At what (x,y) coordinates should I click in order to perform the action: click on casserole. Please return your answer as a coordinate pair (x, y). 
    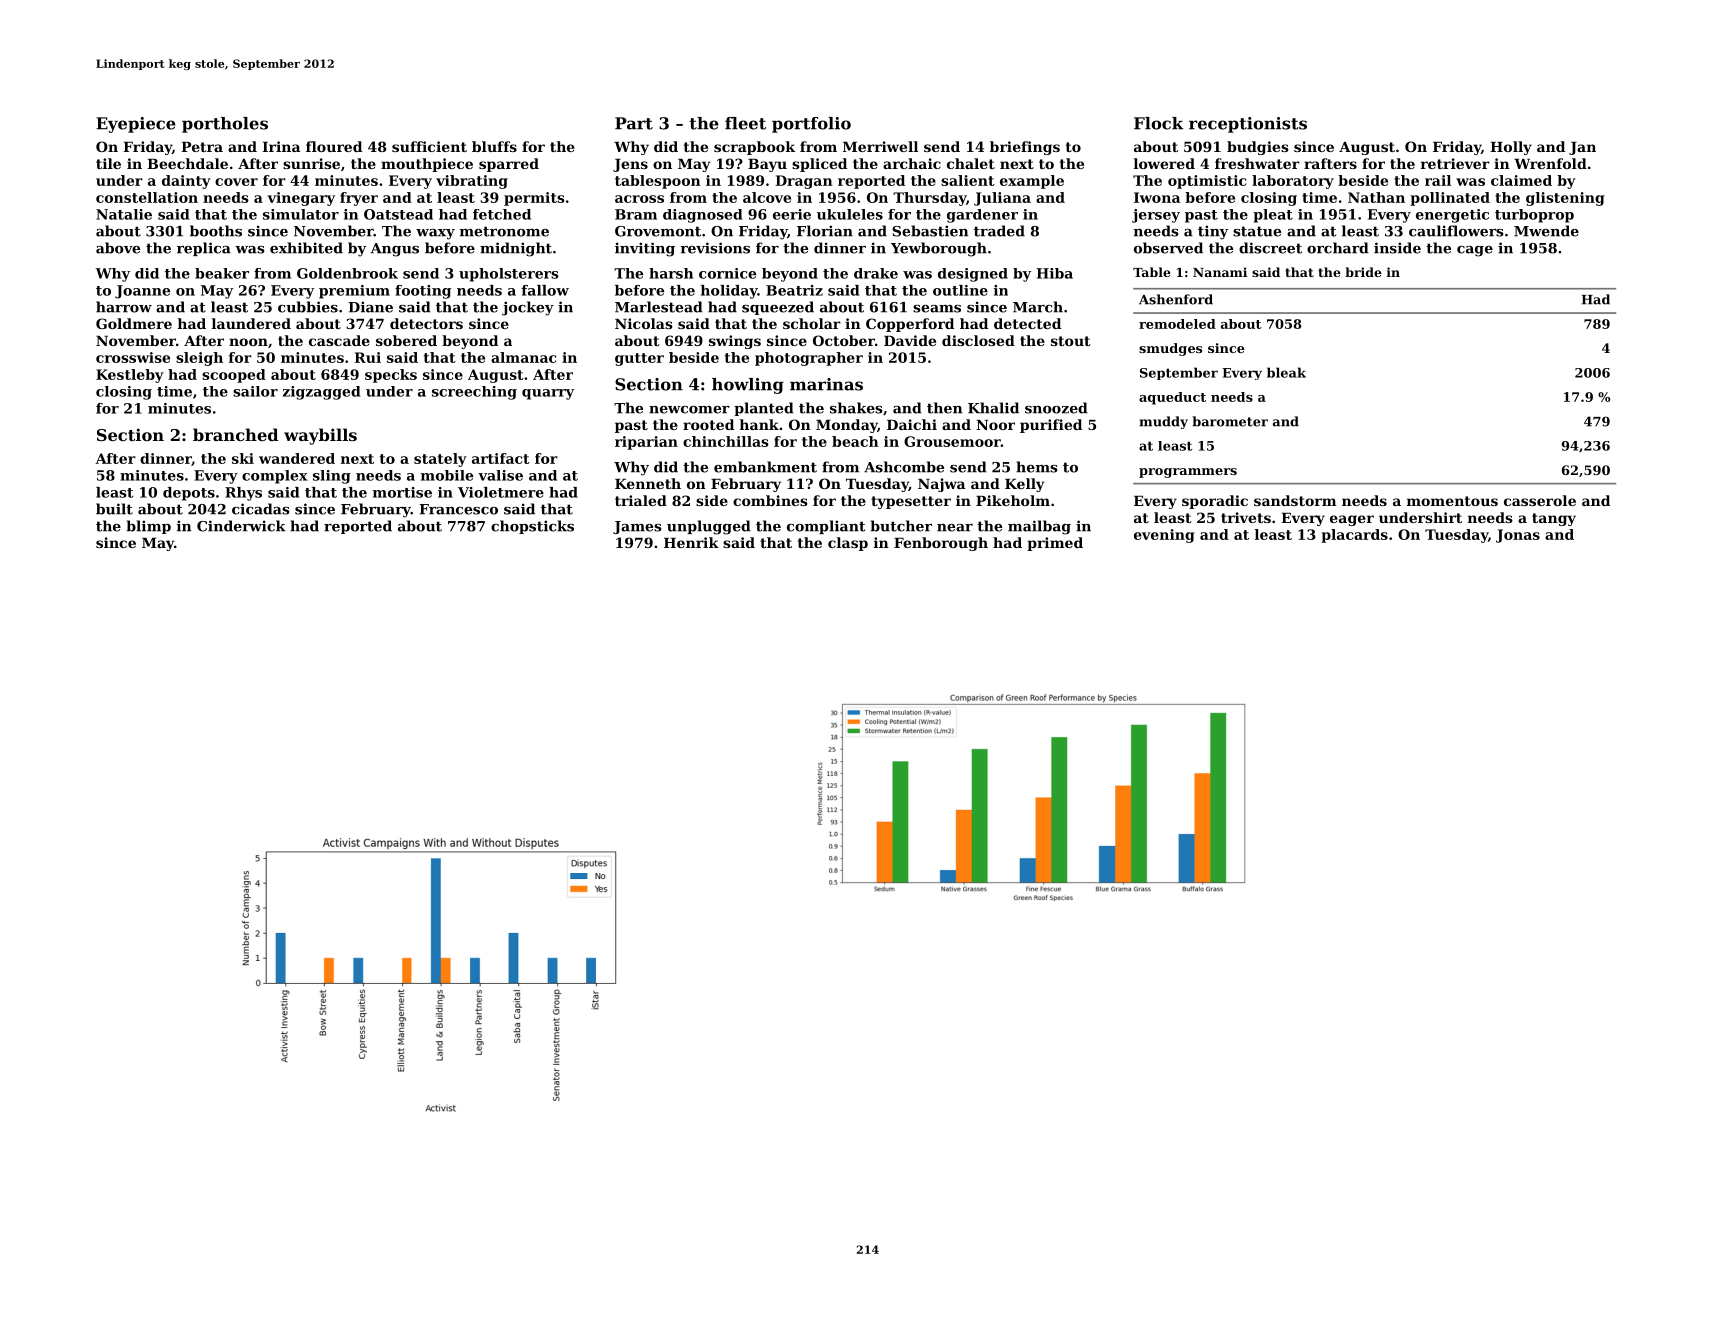
    Looking at the image, I should click on (1540, 500).
